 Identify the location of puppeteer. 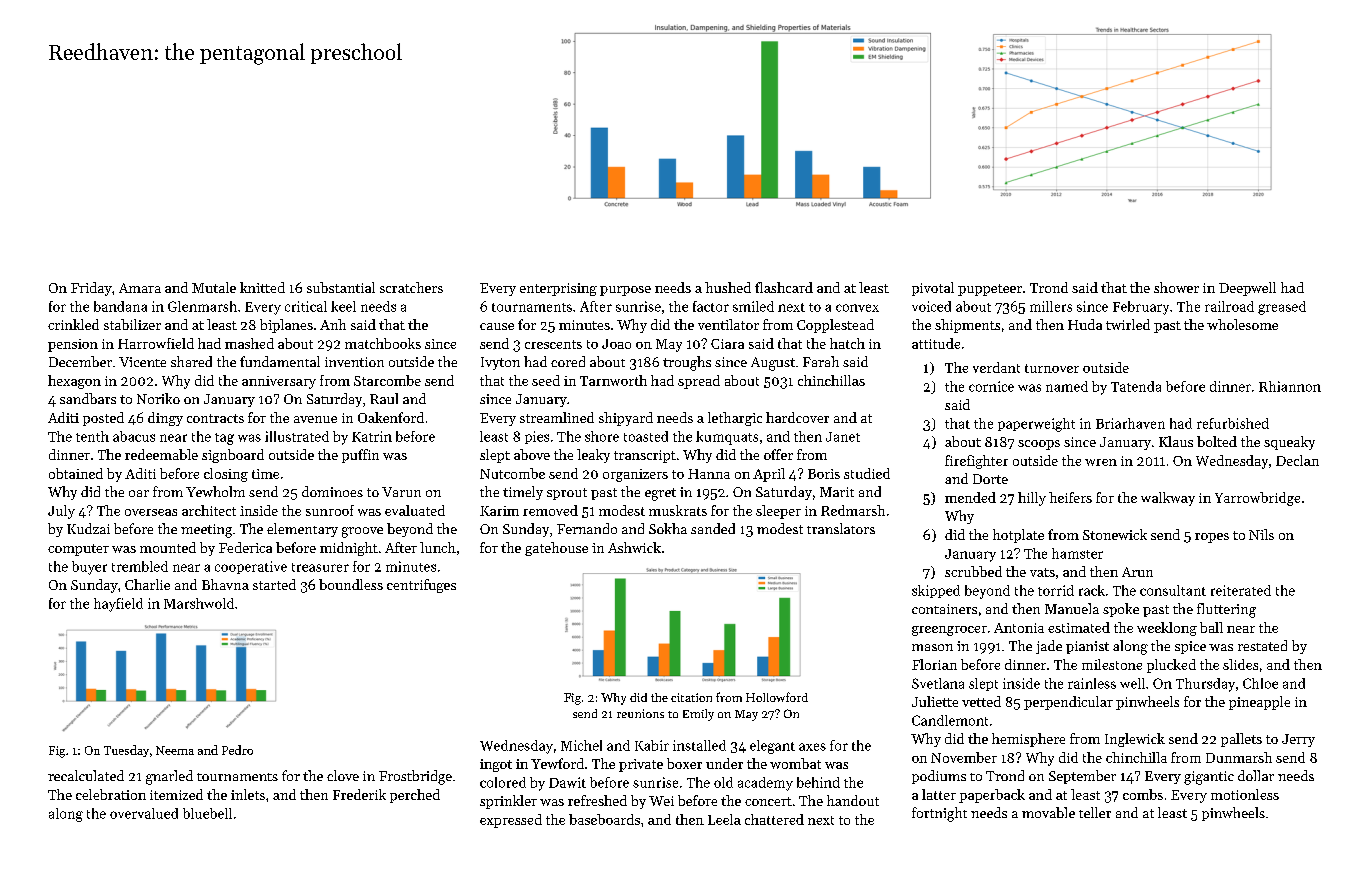
(990, 290).
